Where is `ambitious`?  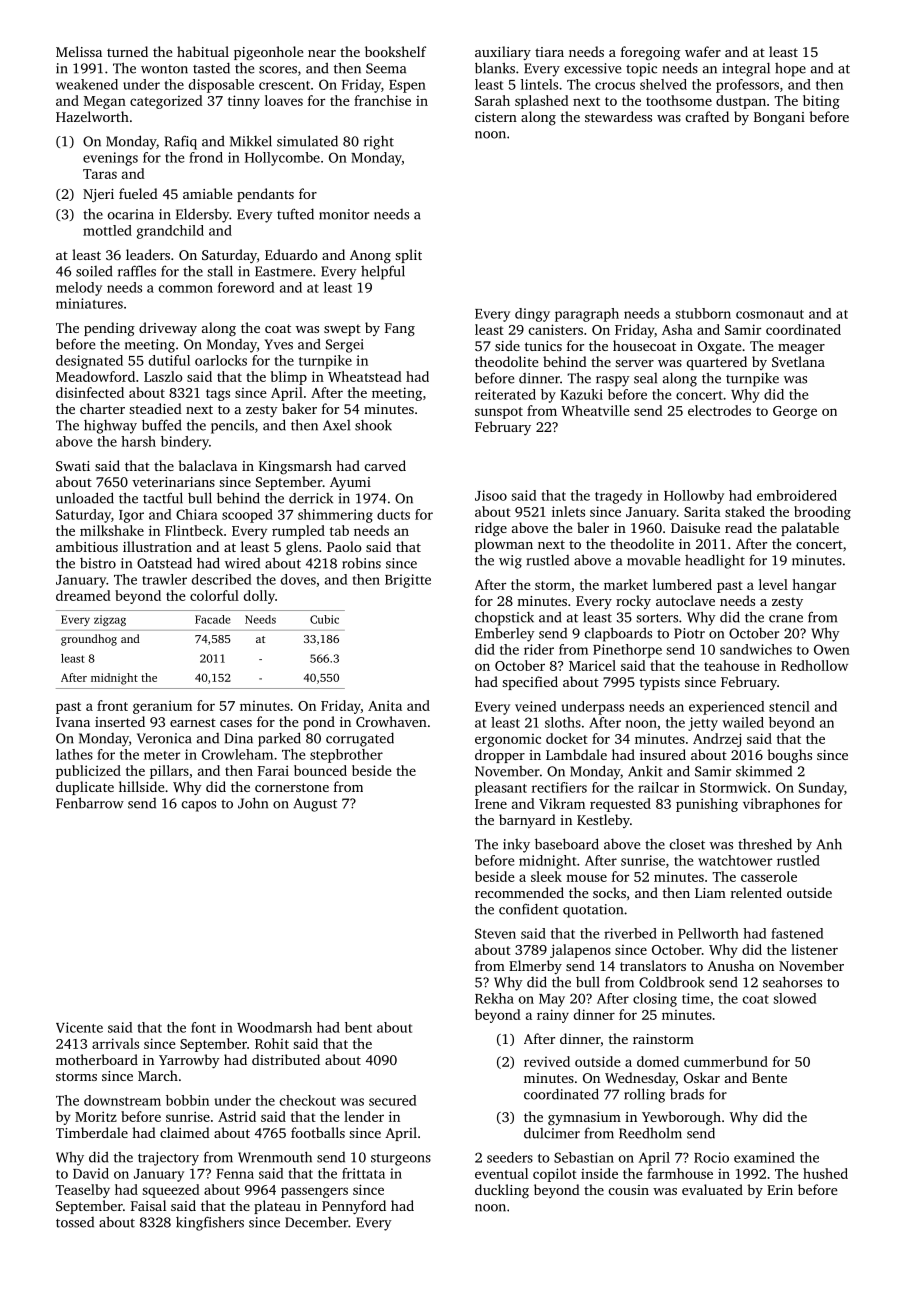
ambitious is located at coordinates (87, 546).
